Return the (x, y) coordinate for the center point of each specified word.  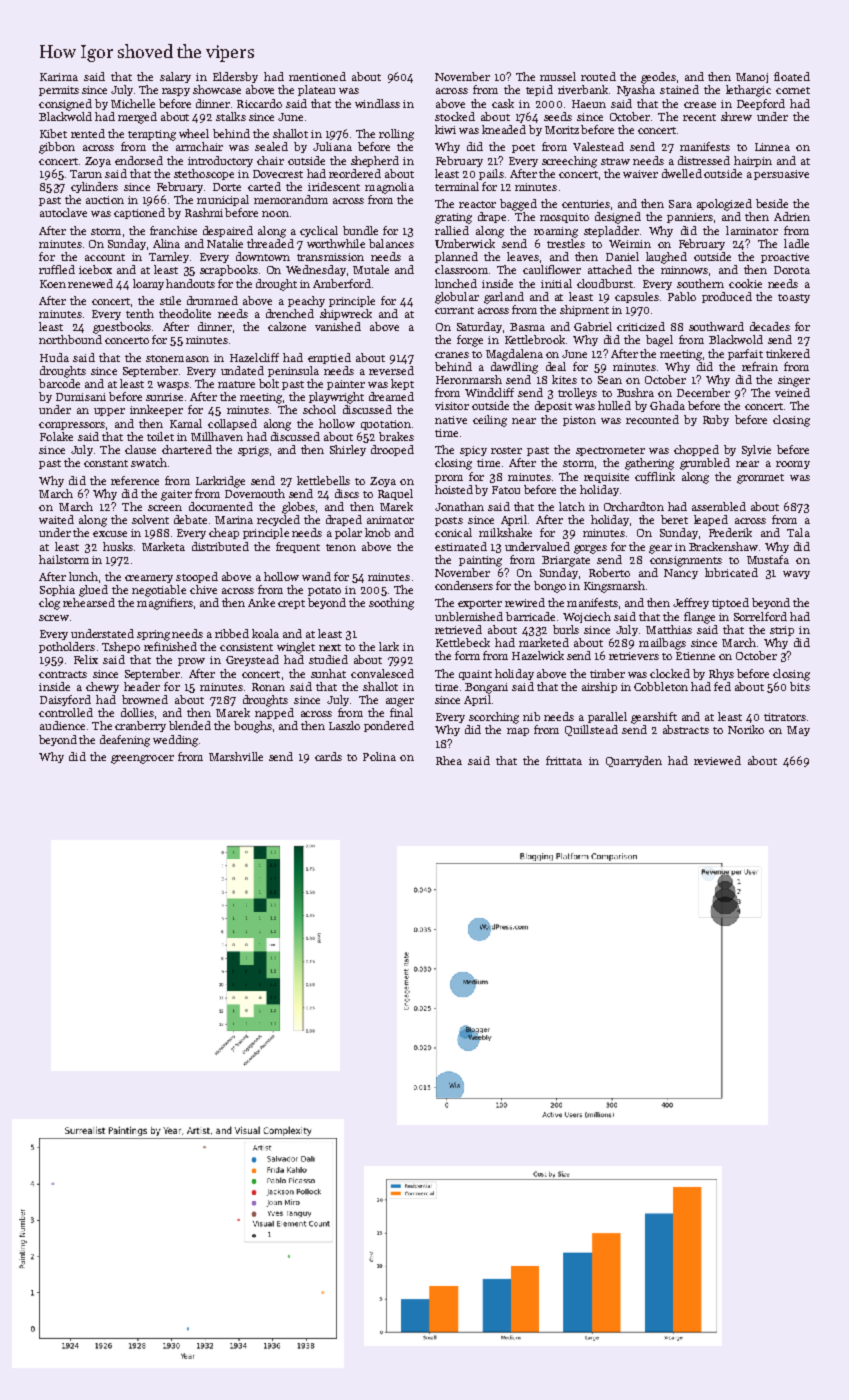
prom (449, 479)
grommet (760, 479)
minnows (684, 270)
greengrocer (142, 759)
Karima (59, 77)
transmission (330, 257)
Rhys (721, 674)
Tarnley (169, 257)
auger (400, 702)
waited (56, 519)
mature (236, 384)
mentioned (317, 76)
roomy (793, 465)
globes (298, 508)
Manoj (752, 78)
